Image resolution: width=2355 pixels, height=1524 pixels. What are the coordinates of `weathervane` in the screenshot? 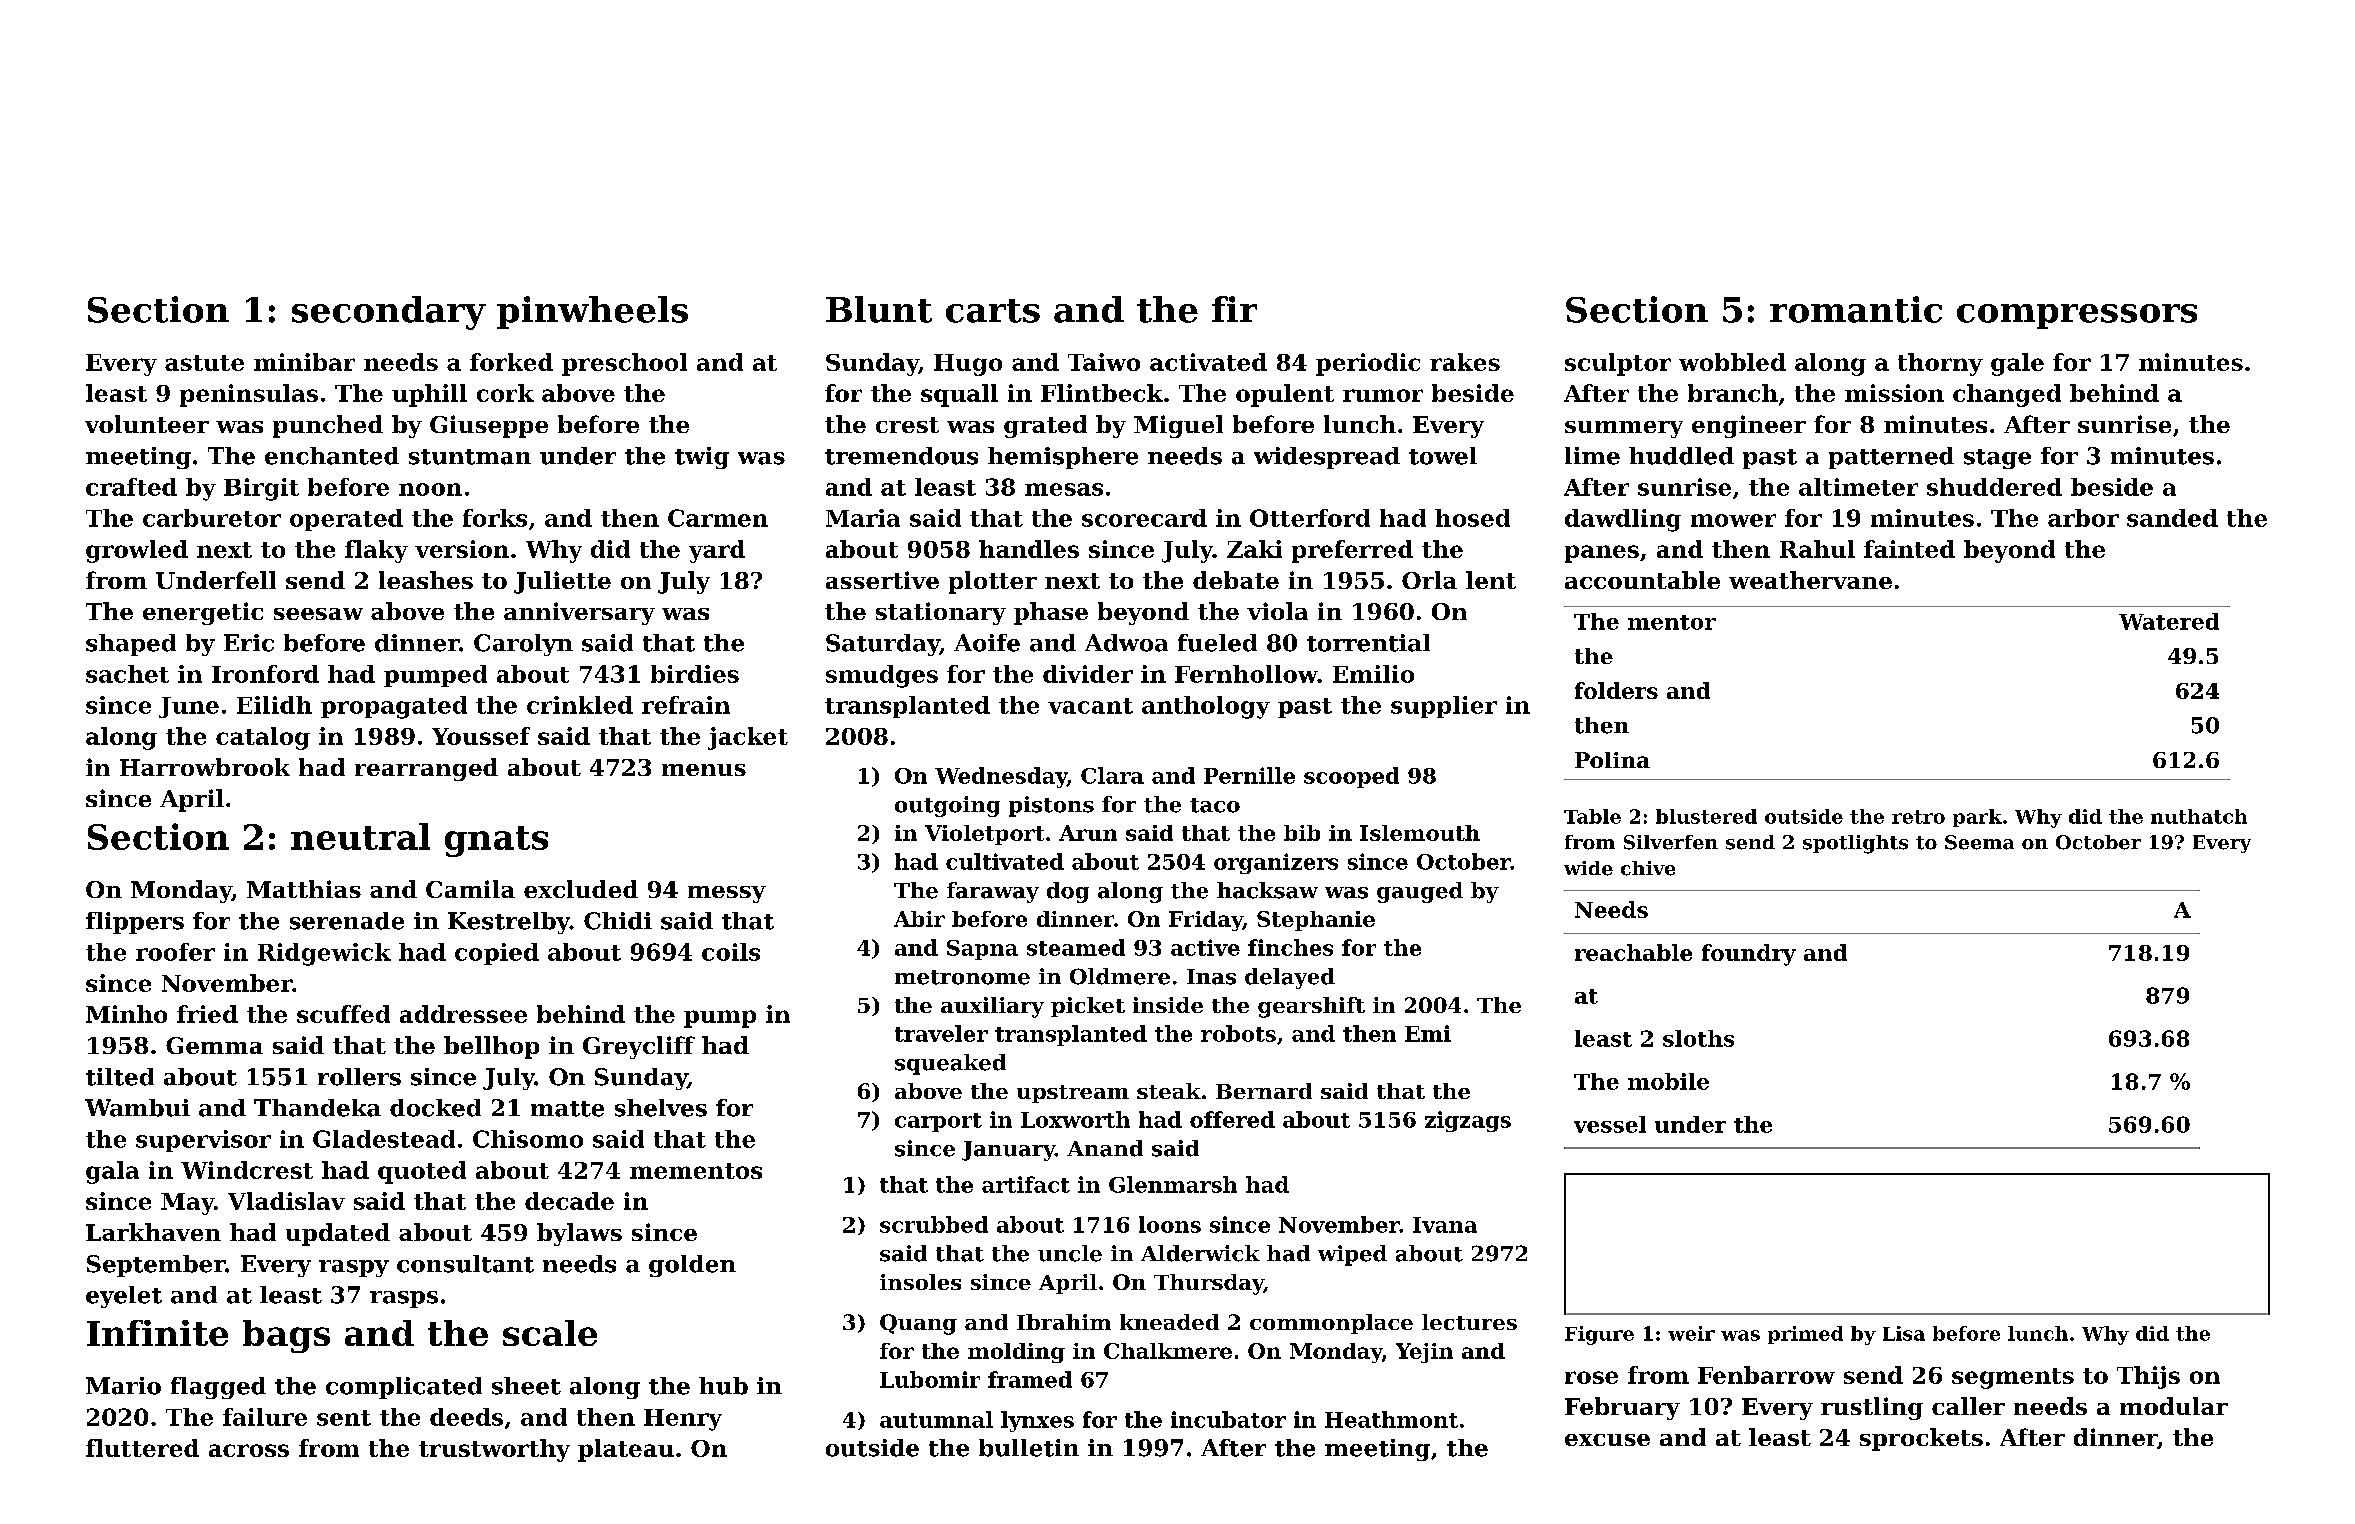 It's located at (1810, 580).
